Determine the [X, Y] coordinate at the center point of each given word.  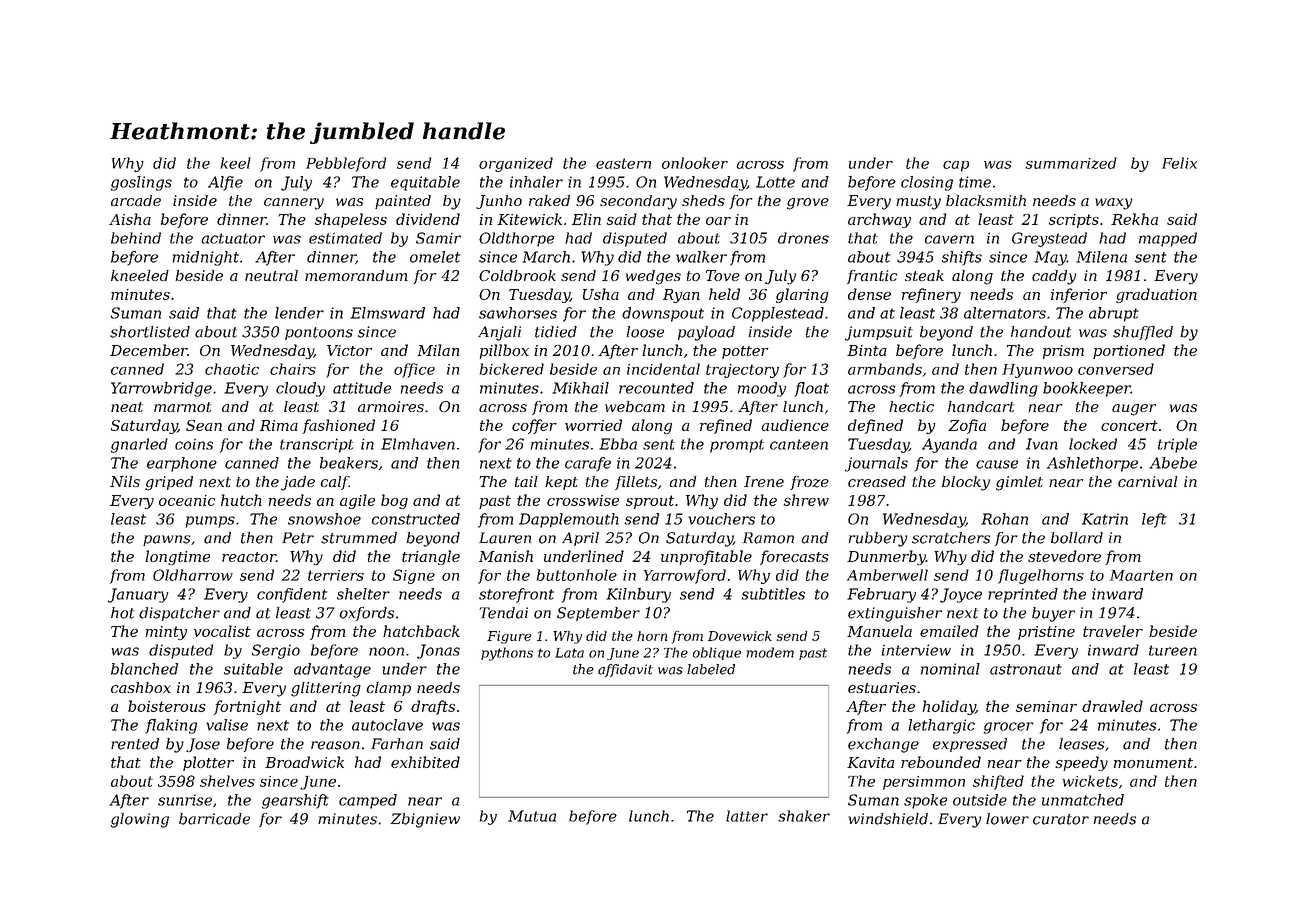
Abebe [1173, 463]
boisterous [167, 706]
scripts [1074, 221]
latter [747, 816]
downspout [663, 314]
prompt [737, 446]
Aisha [130, 219]
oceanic [187, 500]
